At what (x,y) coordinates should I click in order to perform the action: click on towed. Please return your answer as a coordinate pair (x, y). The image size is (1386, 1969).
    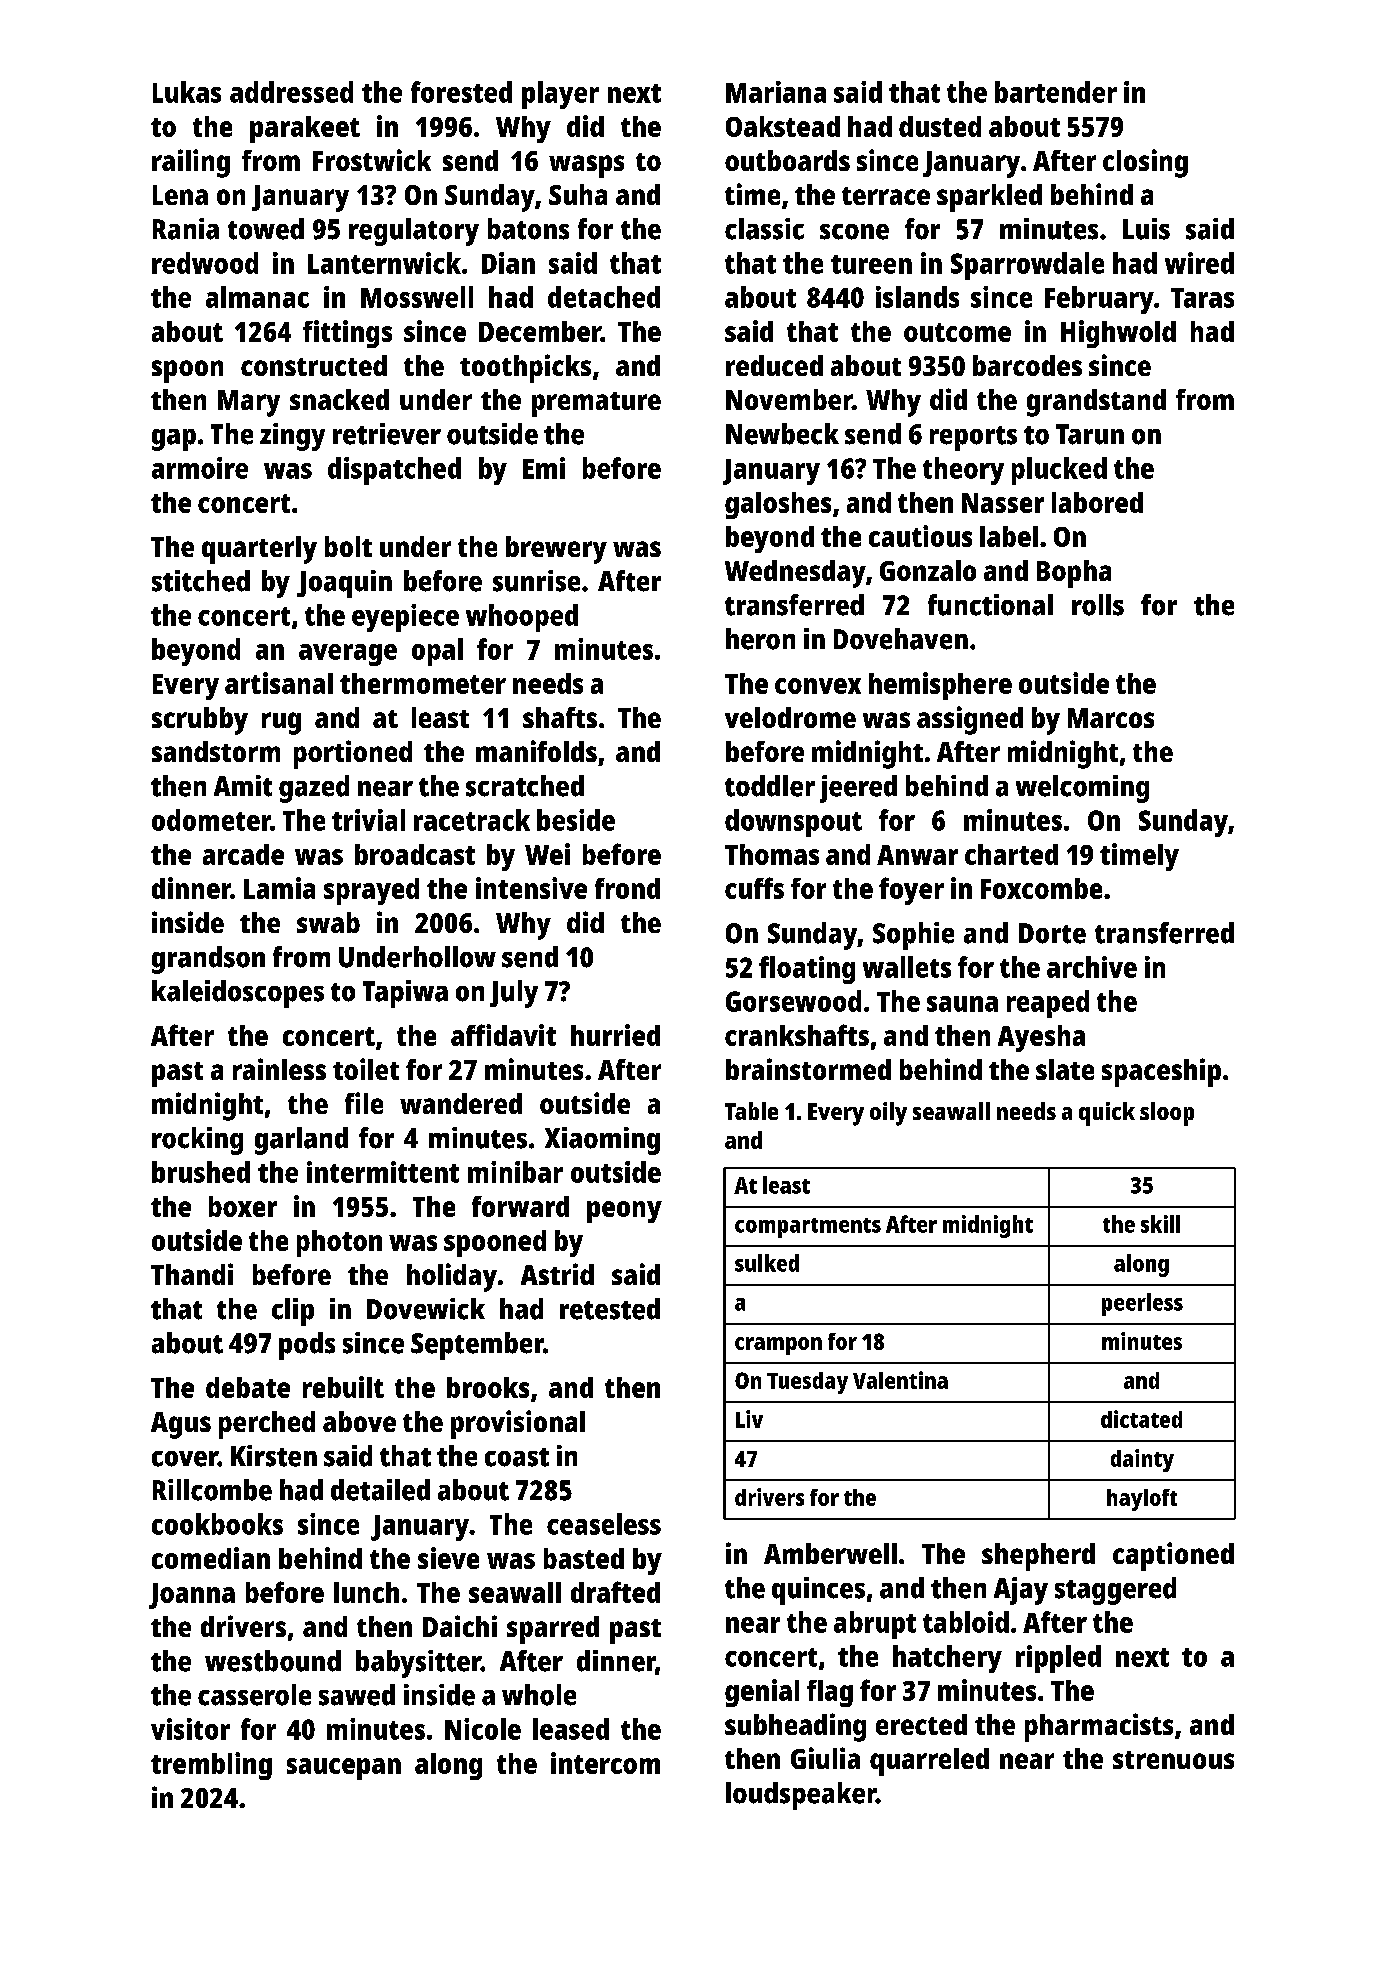
    Looking at the image, I should click on (266, 229).
